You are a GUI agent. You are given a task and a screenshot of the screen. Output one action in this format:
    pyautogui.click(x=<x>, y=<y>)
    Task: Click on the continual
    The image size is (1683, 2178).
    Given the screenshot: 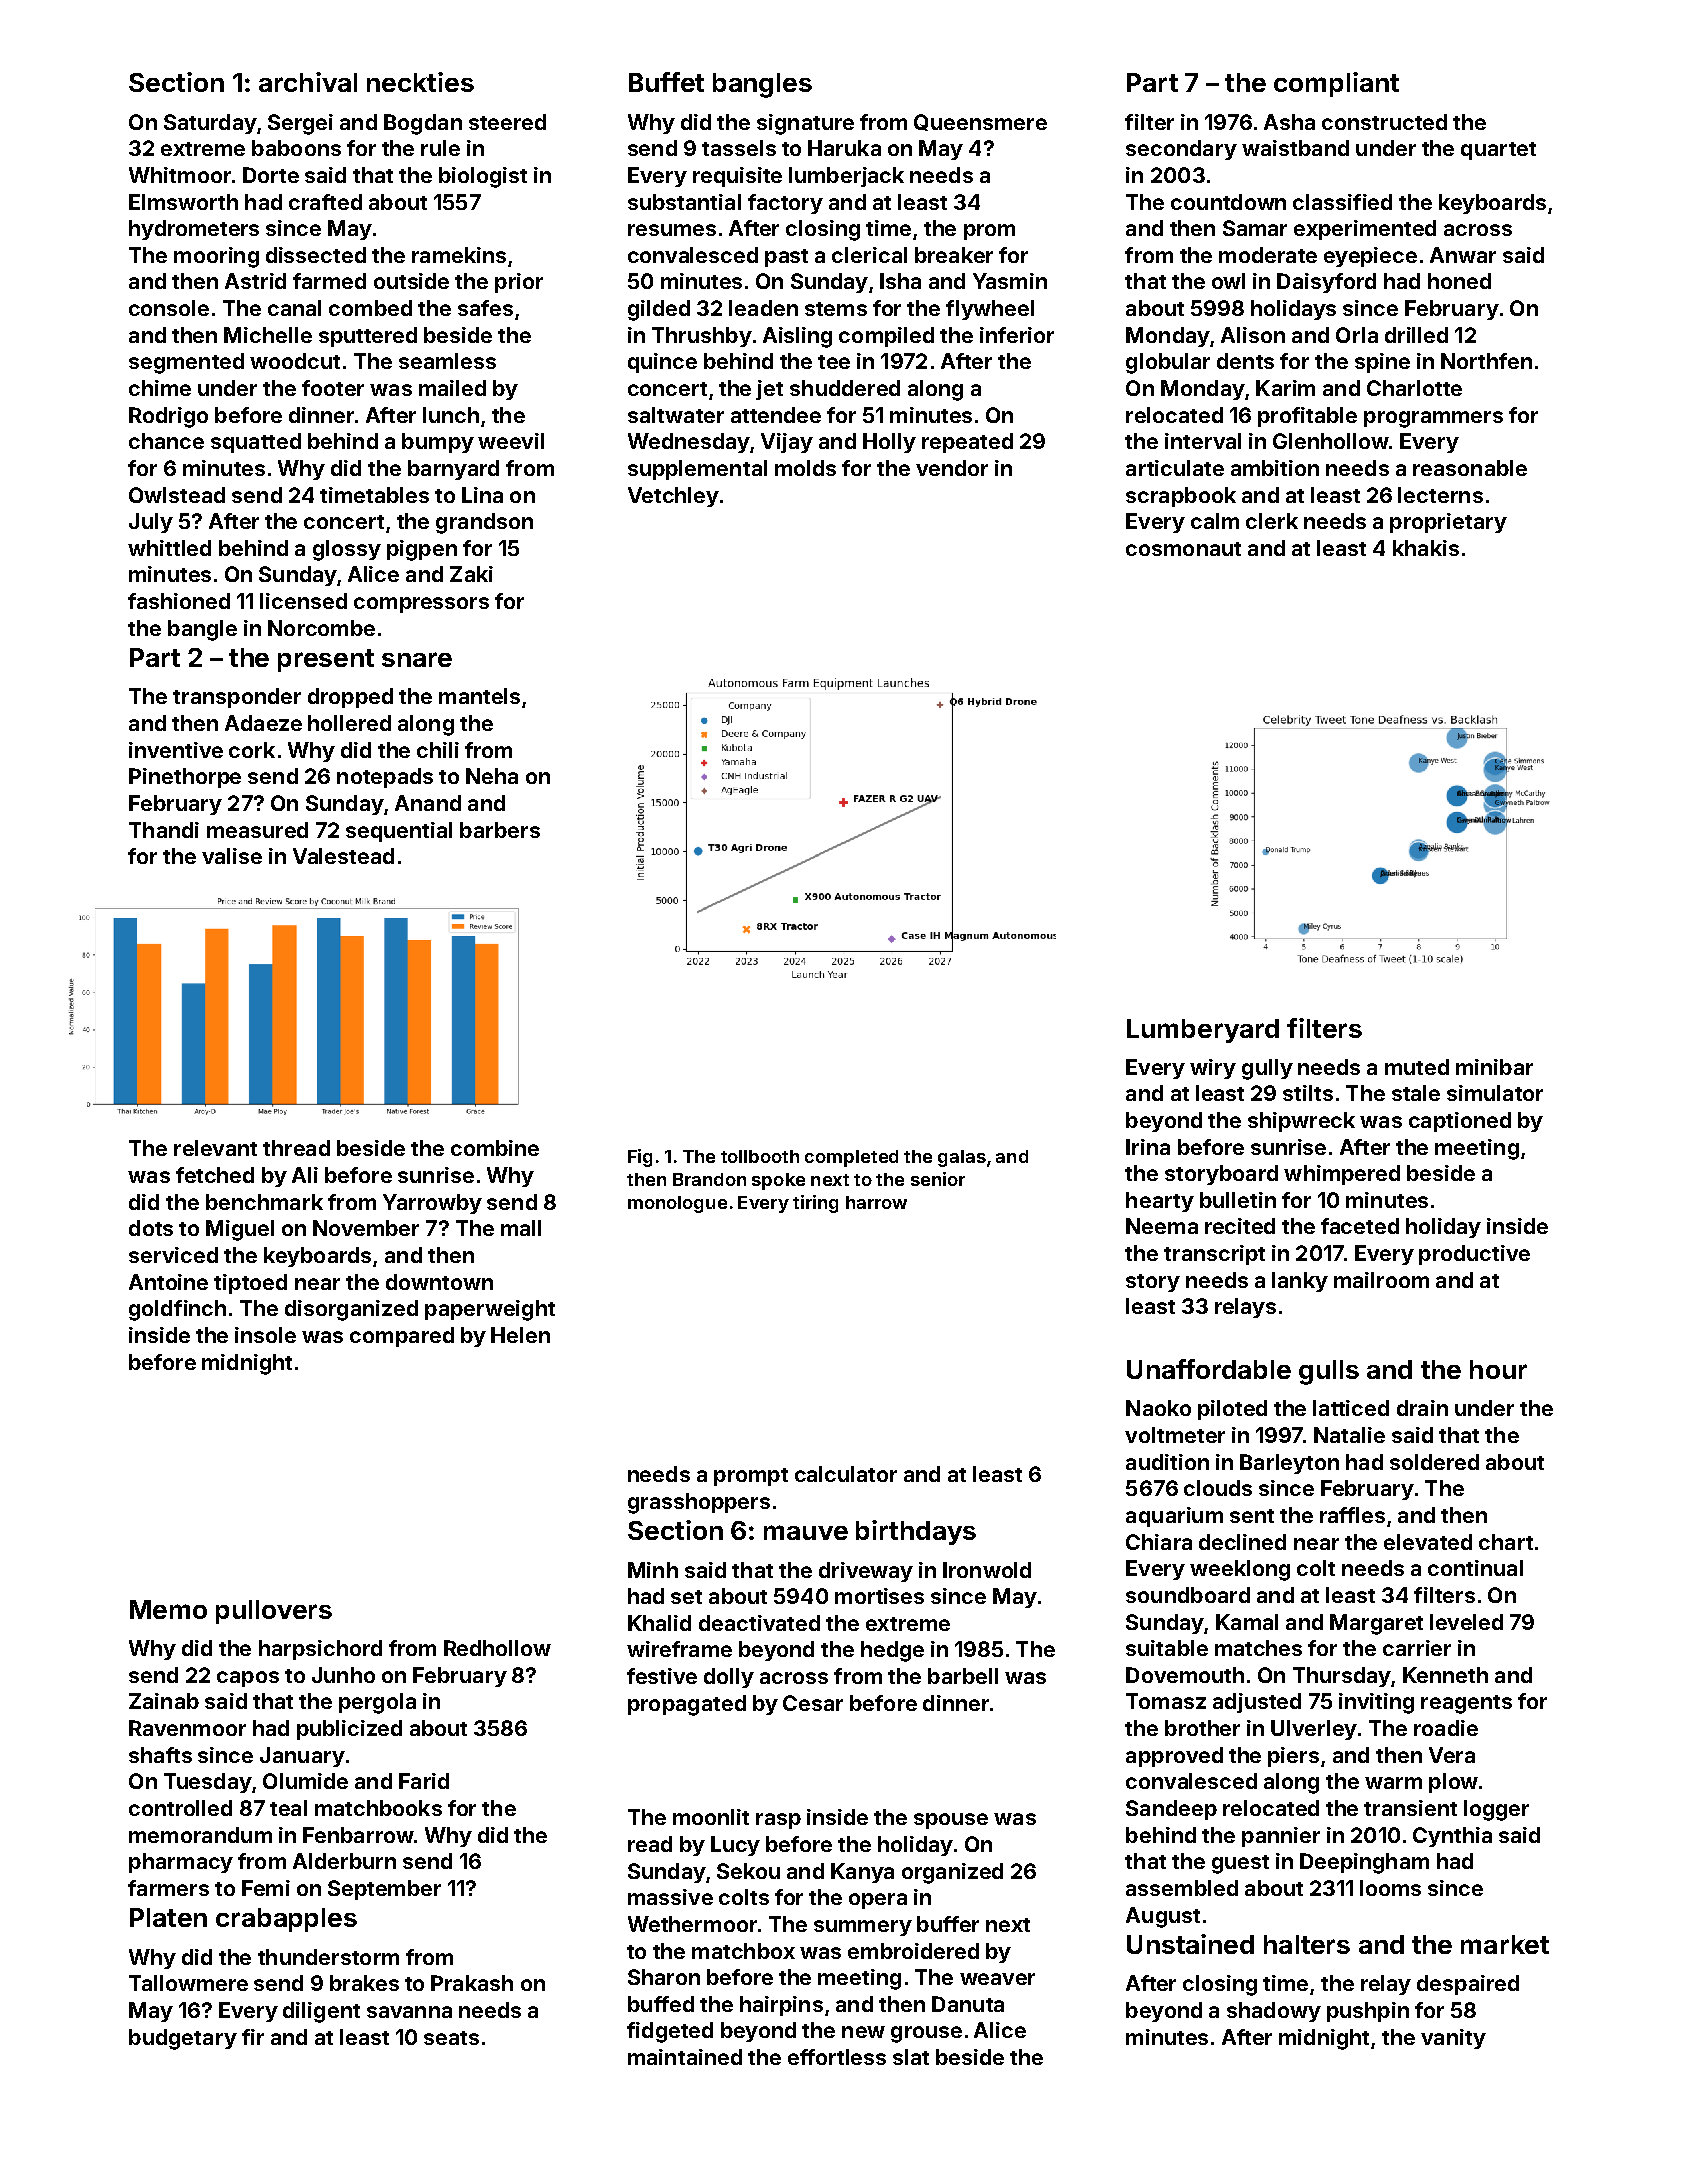 What is the action you would take?
    pyautogui.click(x=1475, y=1568)
